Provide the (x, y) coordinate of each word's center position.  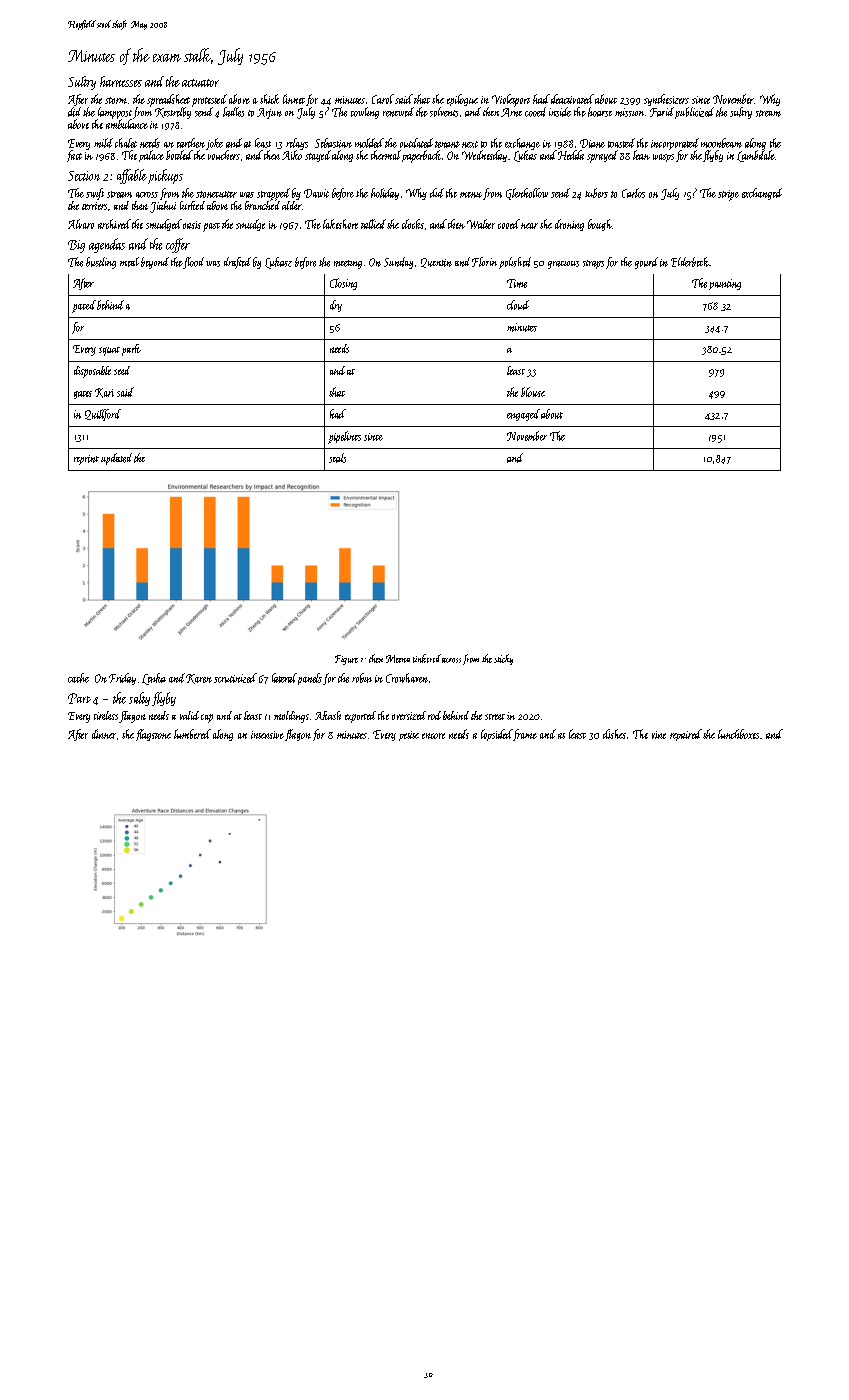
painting (725, 284)
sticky (503, 659)
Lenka (154, 679)
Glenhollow (527, 194)
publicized (694, 113)
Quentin (436, 263)
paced (84, 306)
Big (76, 246)
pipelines (344, 437)
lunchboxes (738, 734)
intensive (267, 735)
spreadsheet (168, 100)
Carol (383, 99)
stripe (728, 195)
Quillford (103, 415)
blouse (533, 392)
